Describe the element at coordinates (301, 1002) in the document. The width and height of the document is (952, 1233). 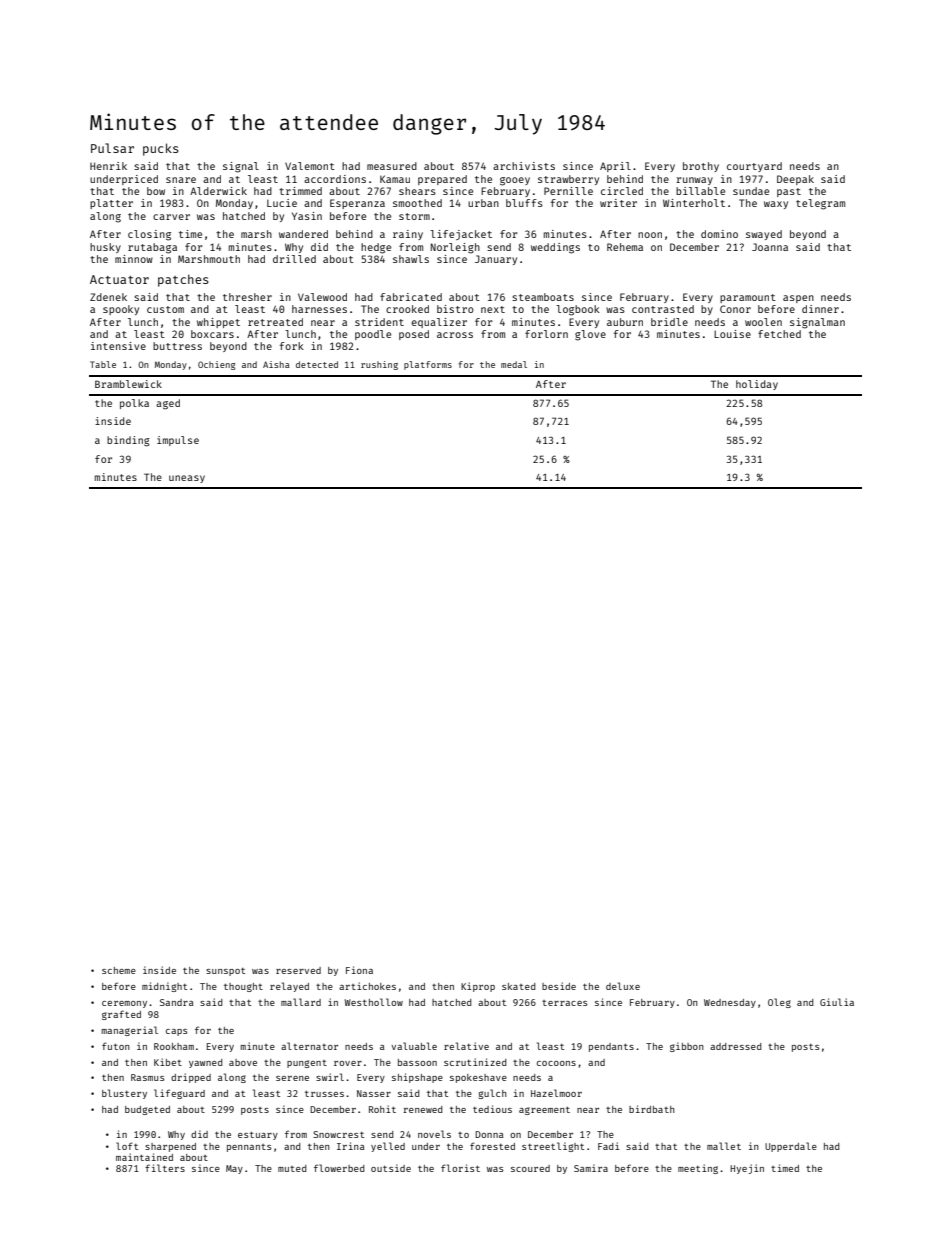
I see `mallard` at that location.
